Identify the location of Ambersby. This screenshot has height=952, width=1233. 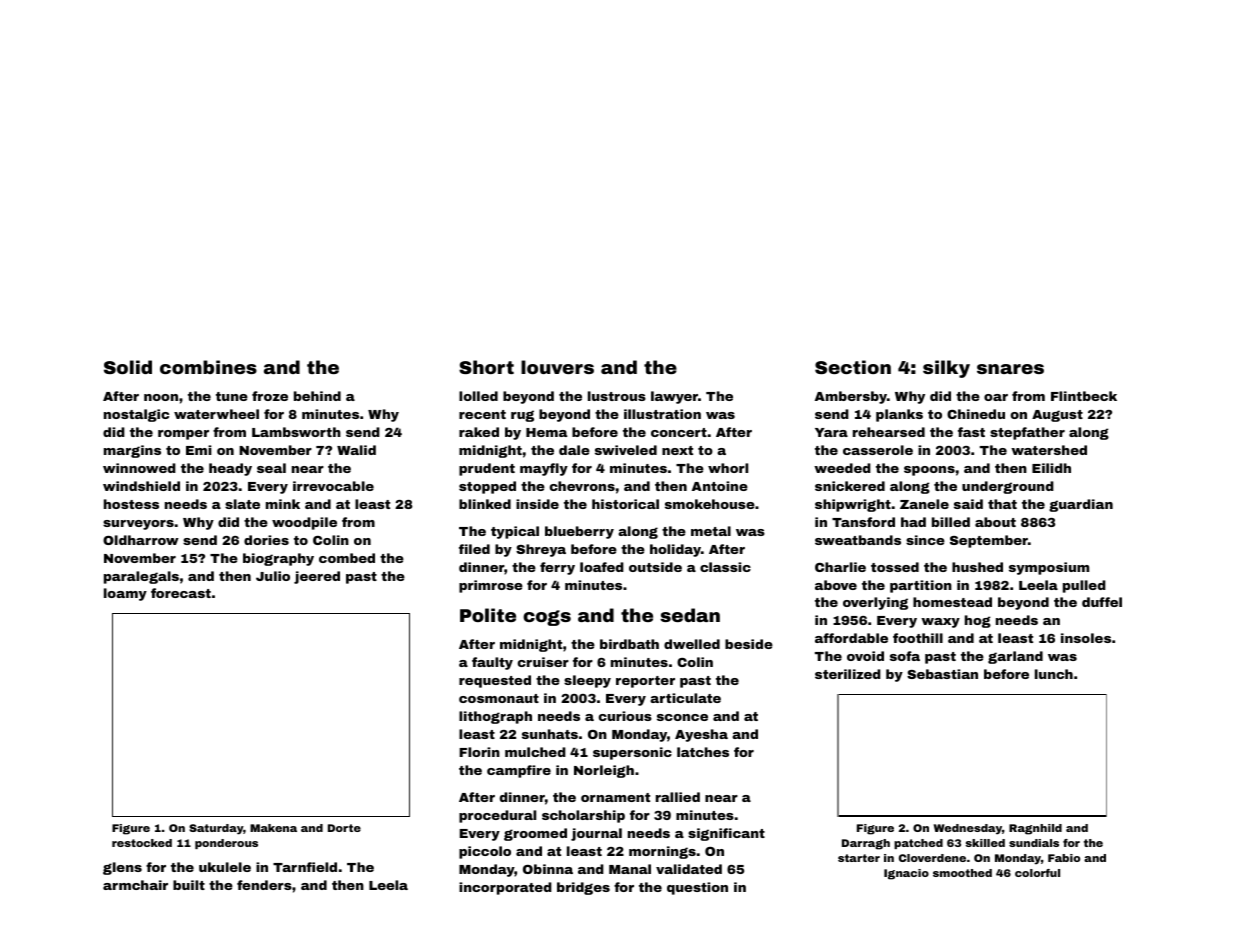
(851, 397).
